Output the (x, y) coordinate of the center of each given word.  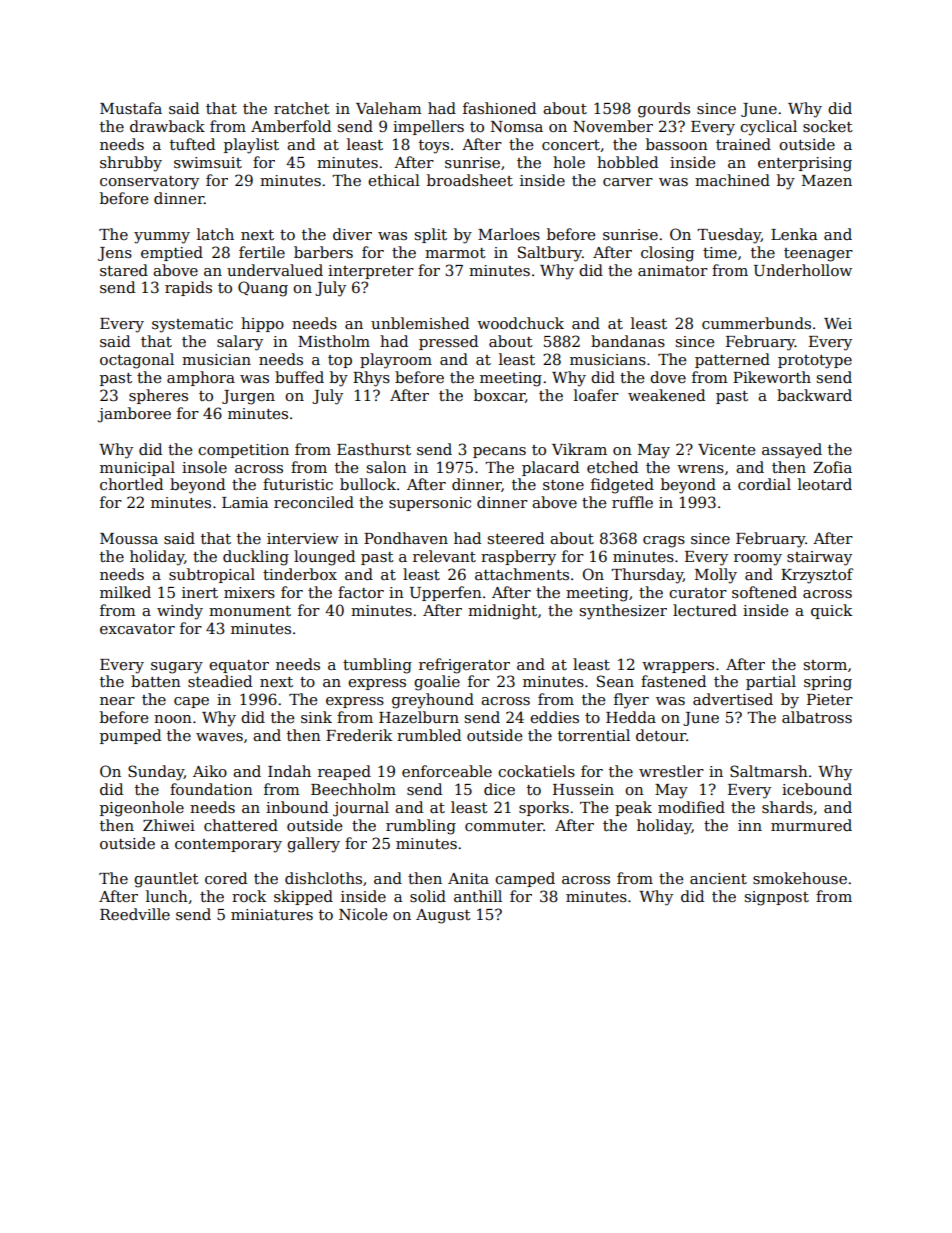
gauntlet (166, 880)
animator (673, 270)
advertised (733, 699)
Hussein (583, 789)
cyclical (768, 128)
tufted (192, 144)
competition (243, 451)
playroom (396, 361)
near (117, 701)
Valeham (389, 108)
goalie (437, 683)
